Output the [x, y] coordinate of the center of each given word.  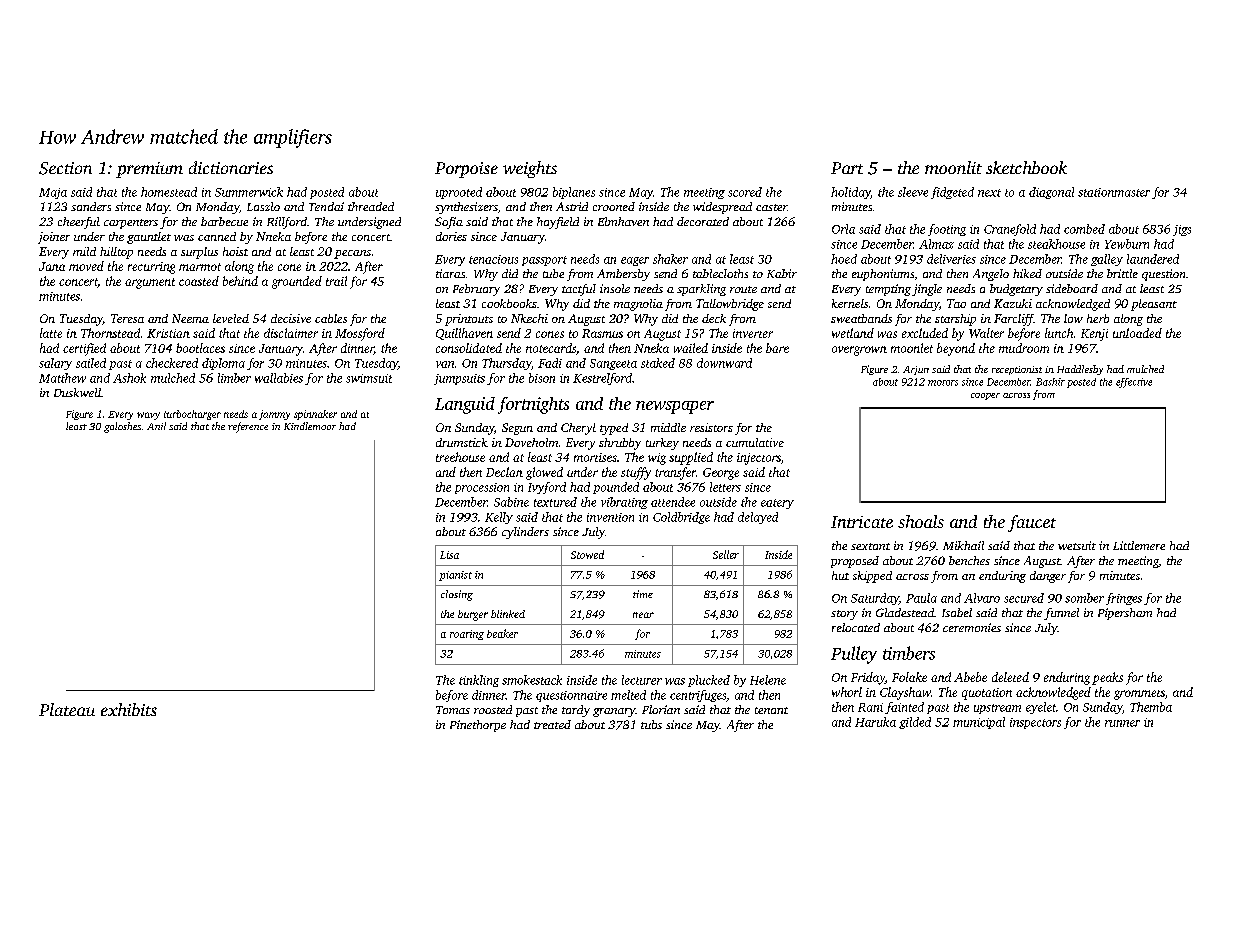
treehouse [460, 457]
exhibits [129, 709]
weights [530, 169]
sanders [91, 206]
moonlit [953, 167]
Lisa [449, 555]
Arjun [916, 370]
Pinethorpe [478, 726]
